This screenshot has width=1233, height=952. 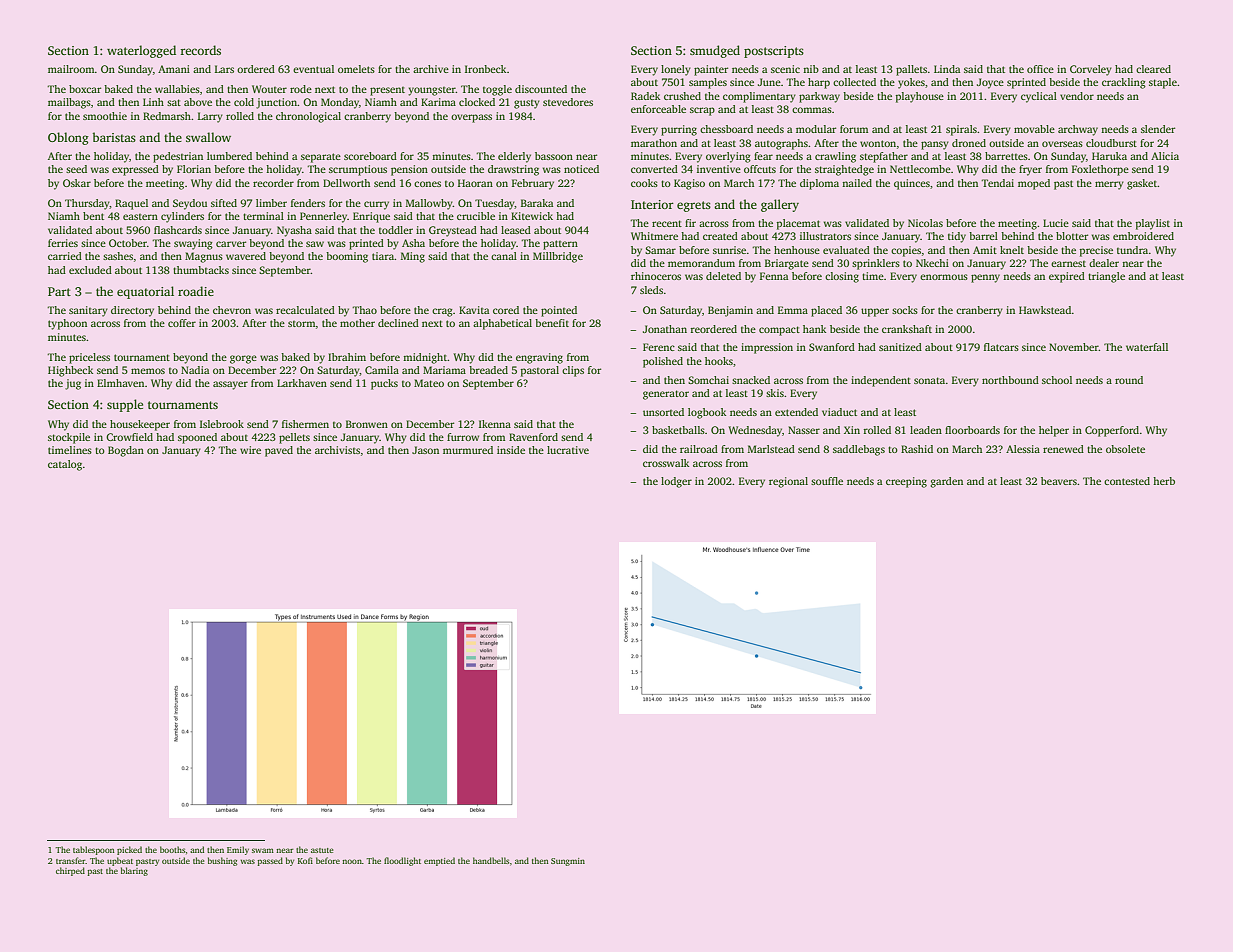 What do you see at coordinates (402, 861) in the screenshot?
I see `floodlight` at bounding box center [402, 861].
